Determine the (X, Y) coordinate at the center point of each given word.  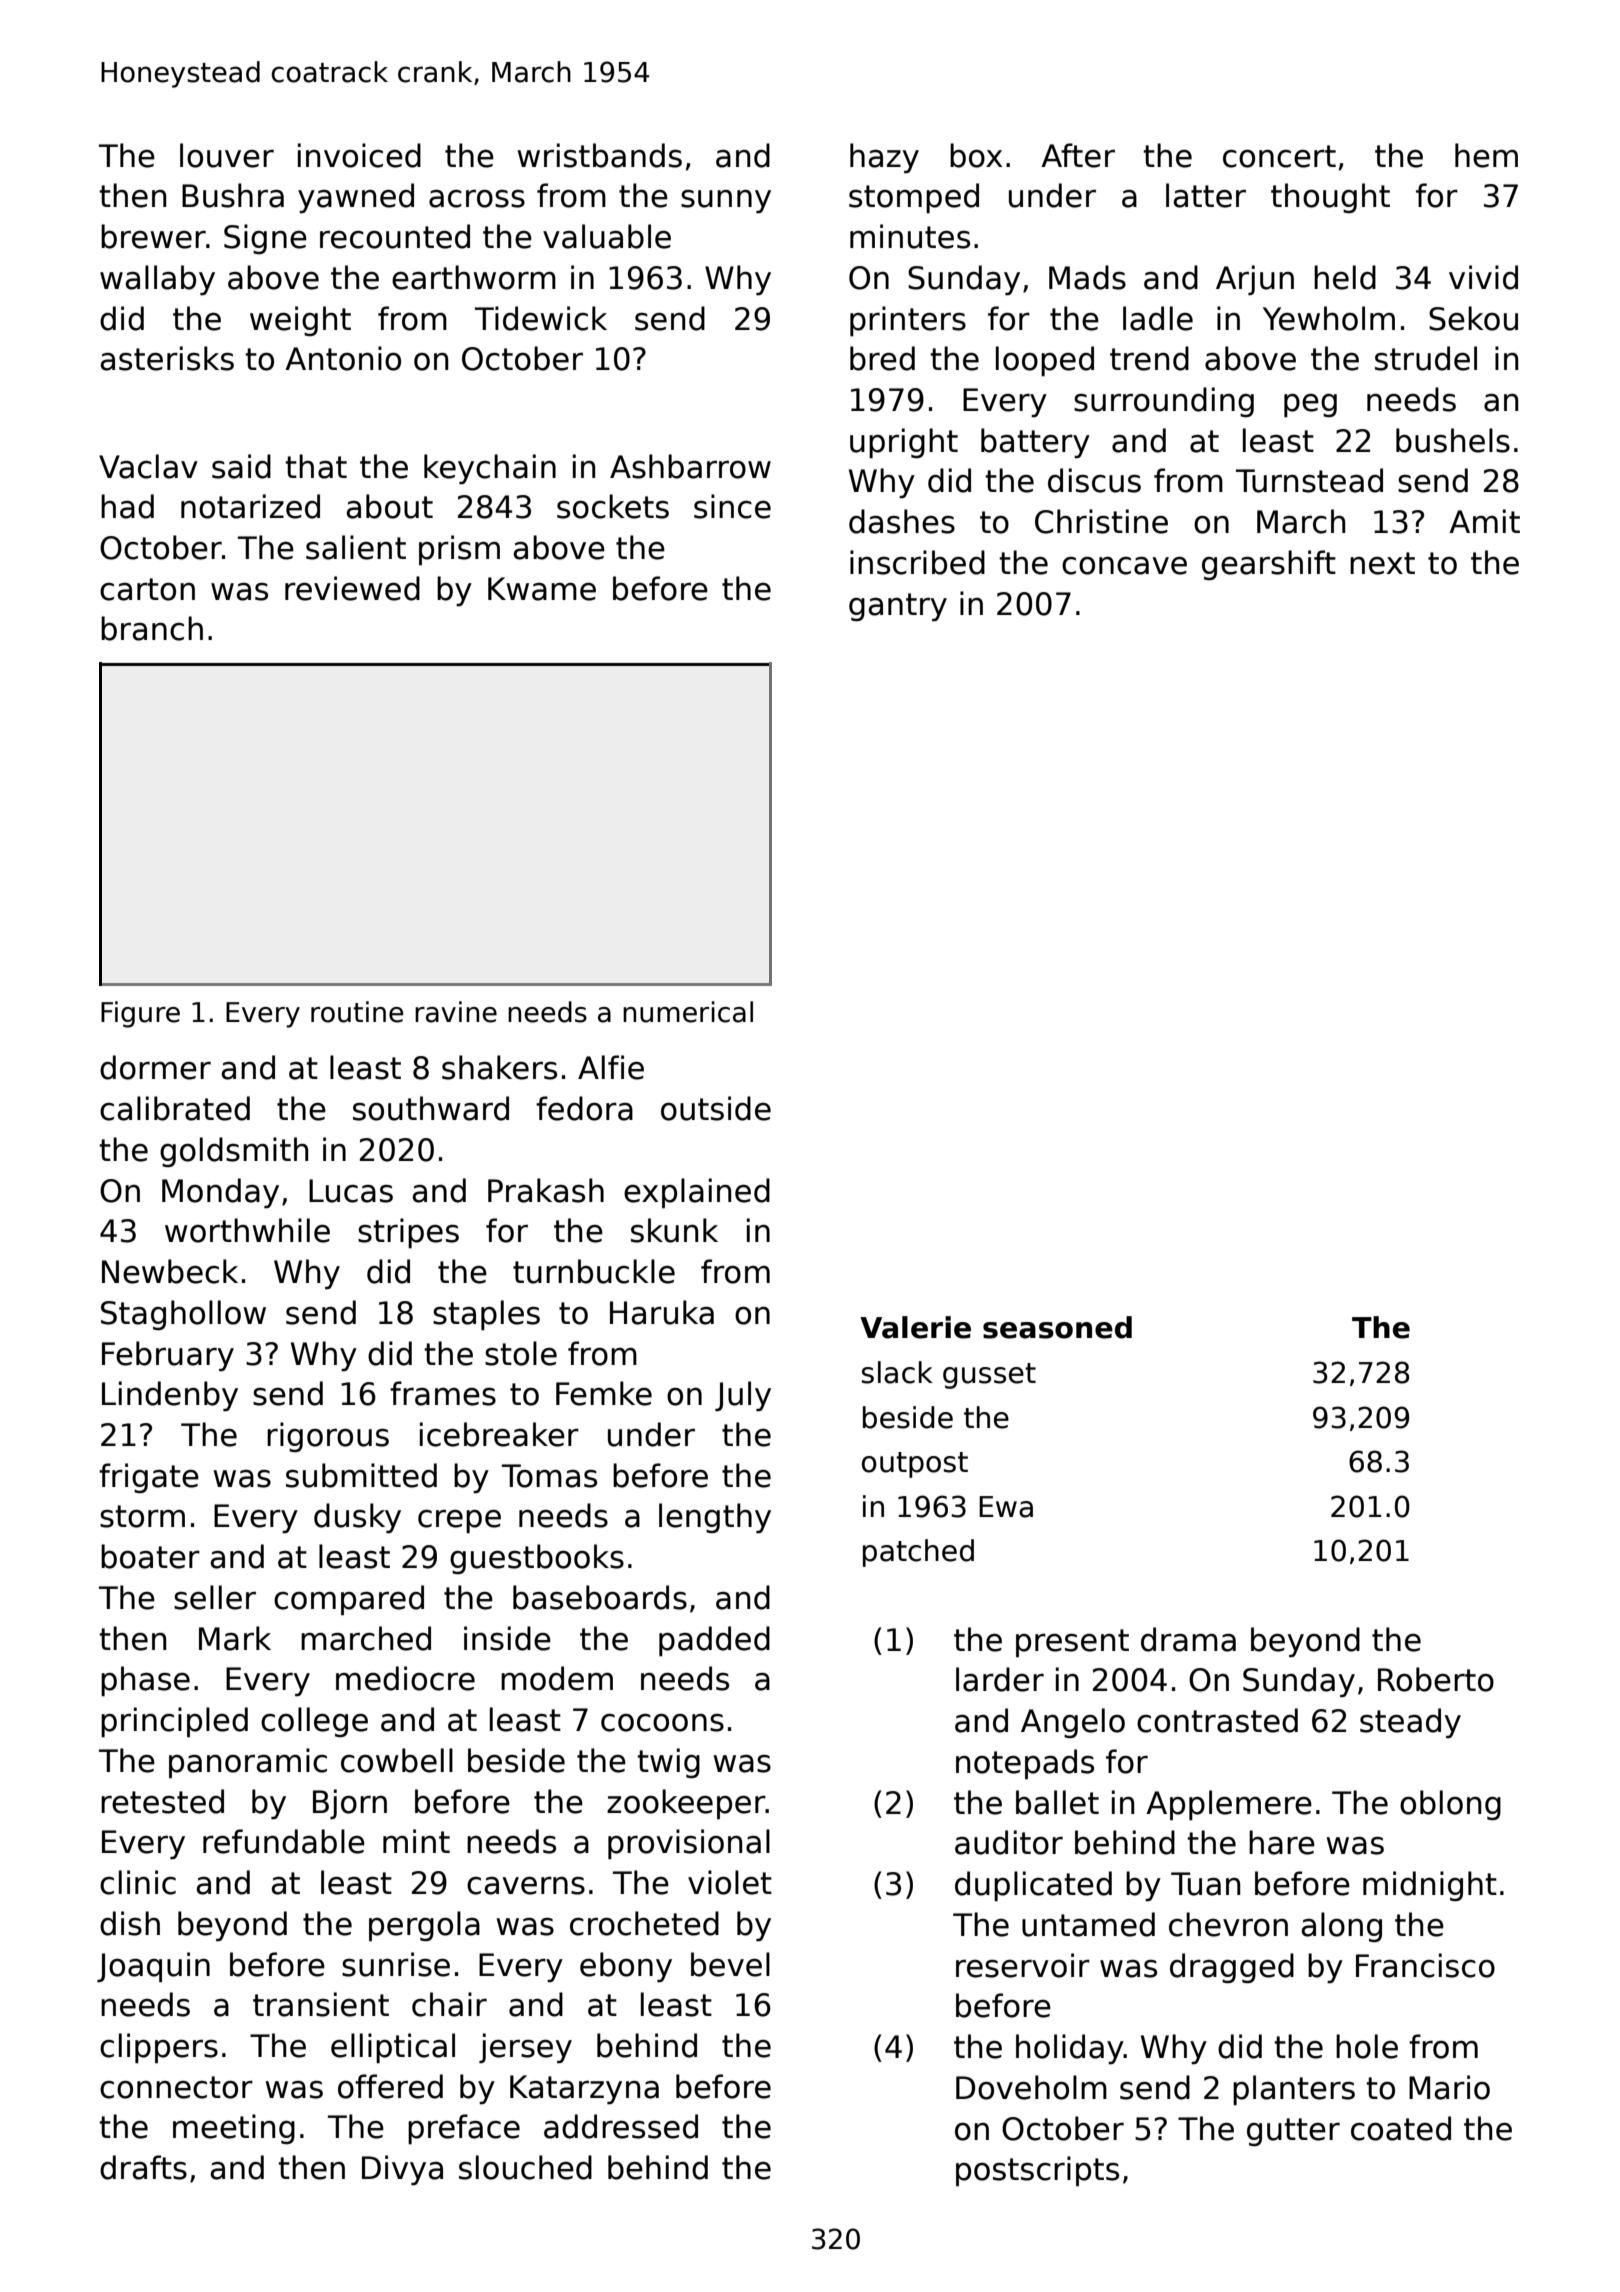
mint (416, 1841)
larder (1000, 1679)
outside (716, 1108)
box (976, 155)
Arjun (1255, 280)
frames (443, 1393)
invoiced (359, 155)
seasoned (1057, 1327)
